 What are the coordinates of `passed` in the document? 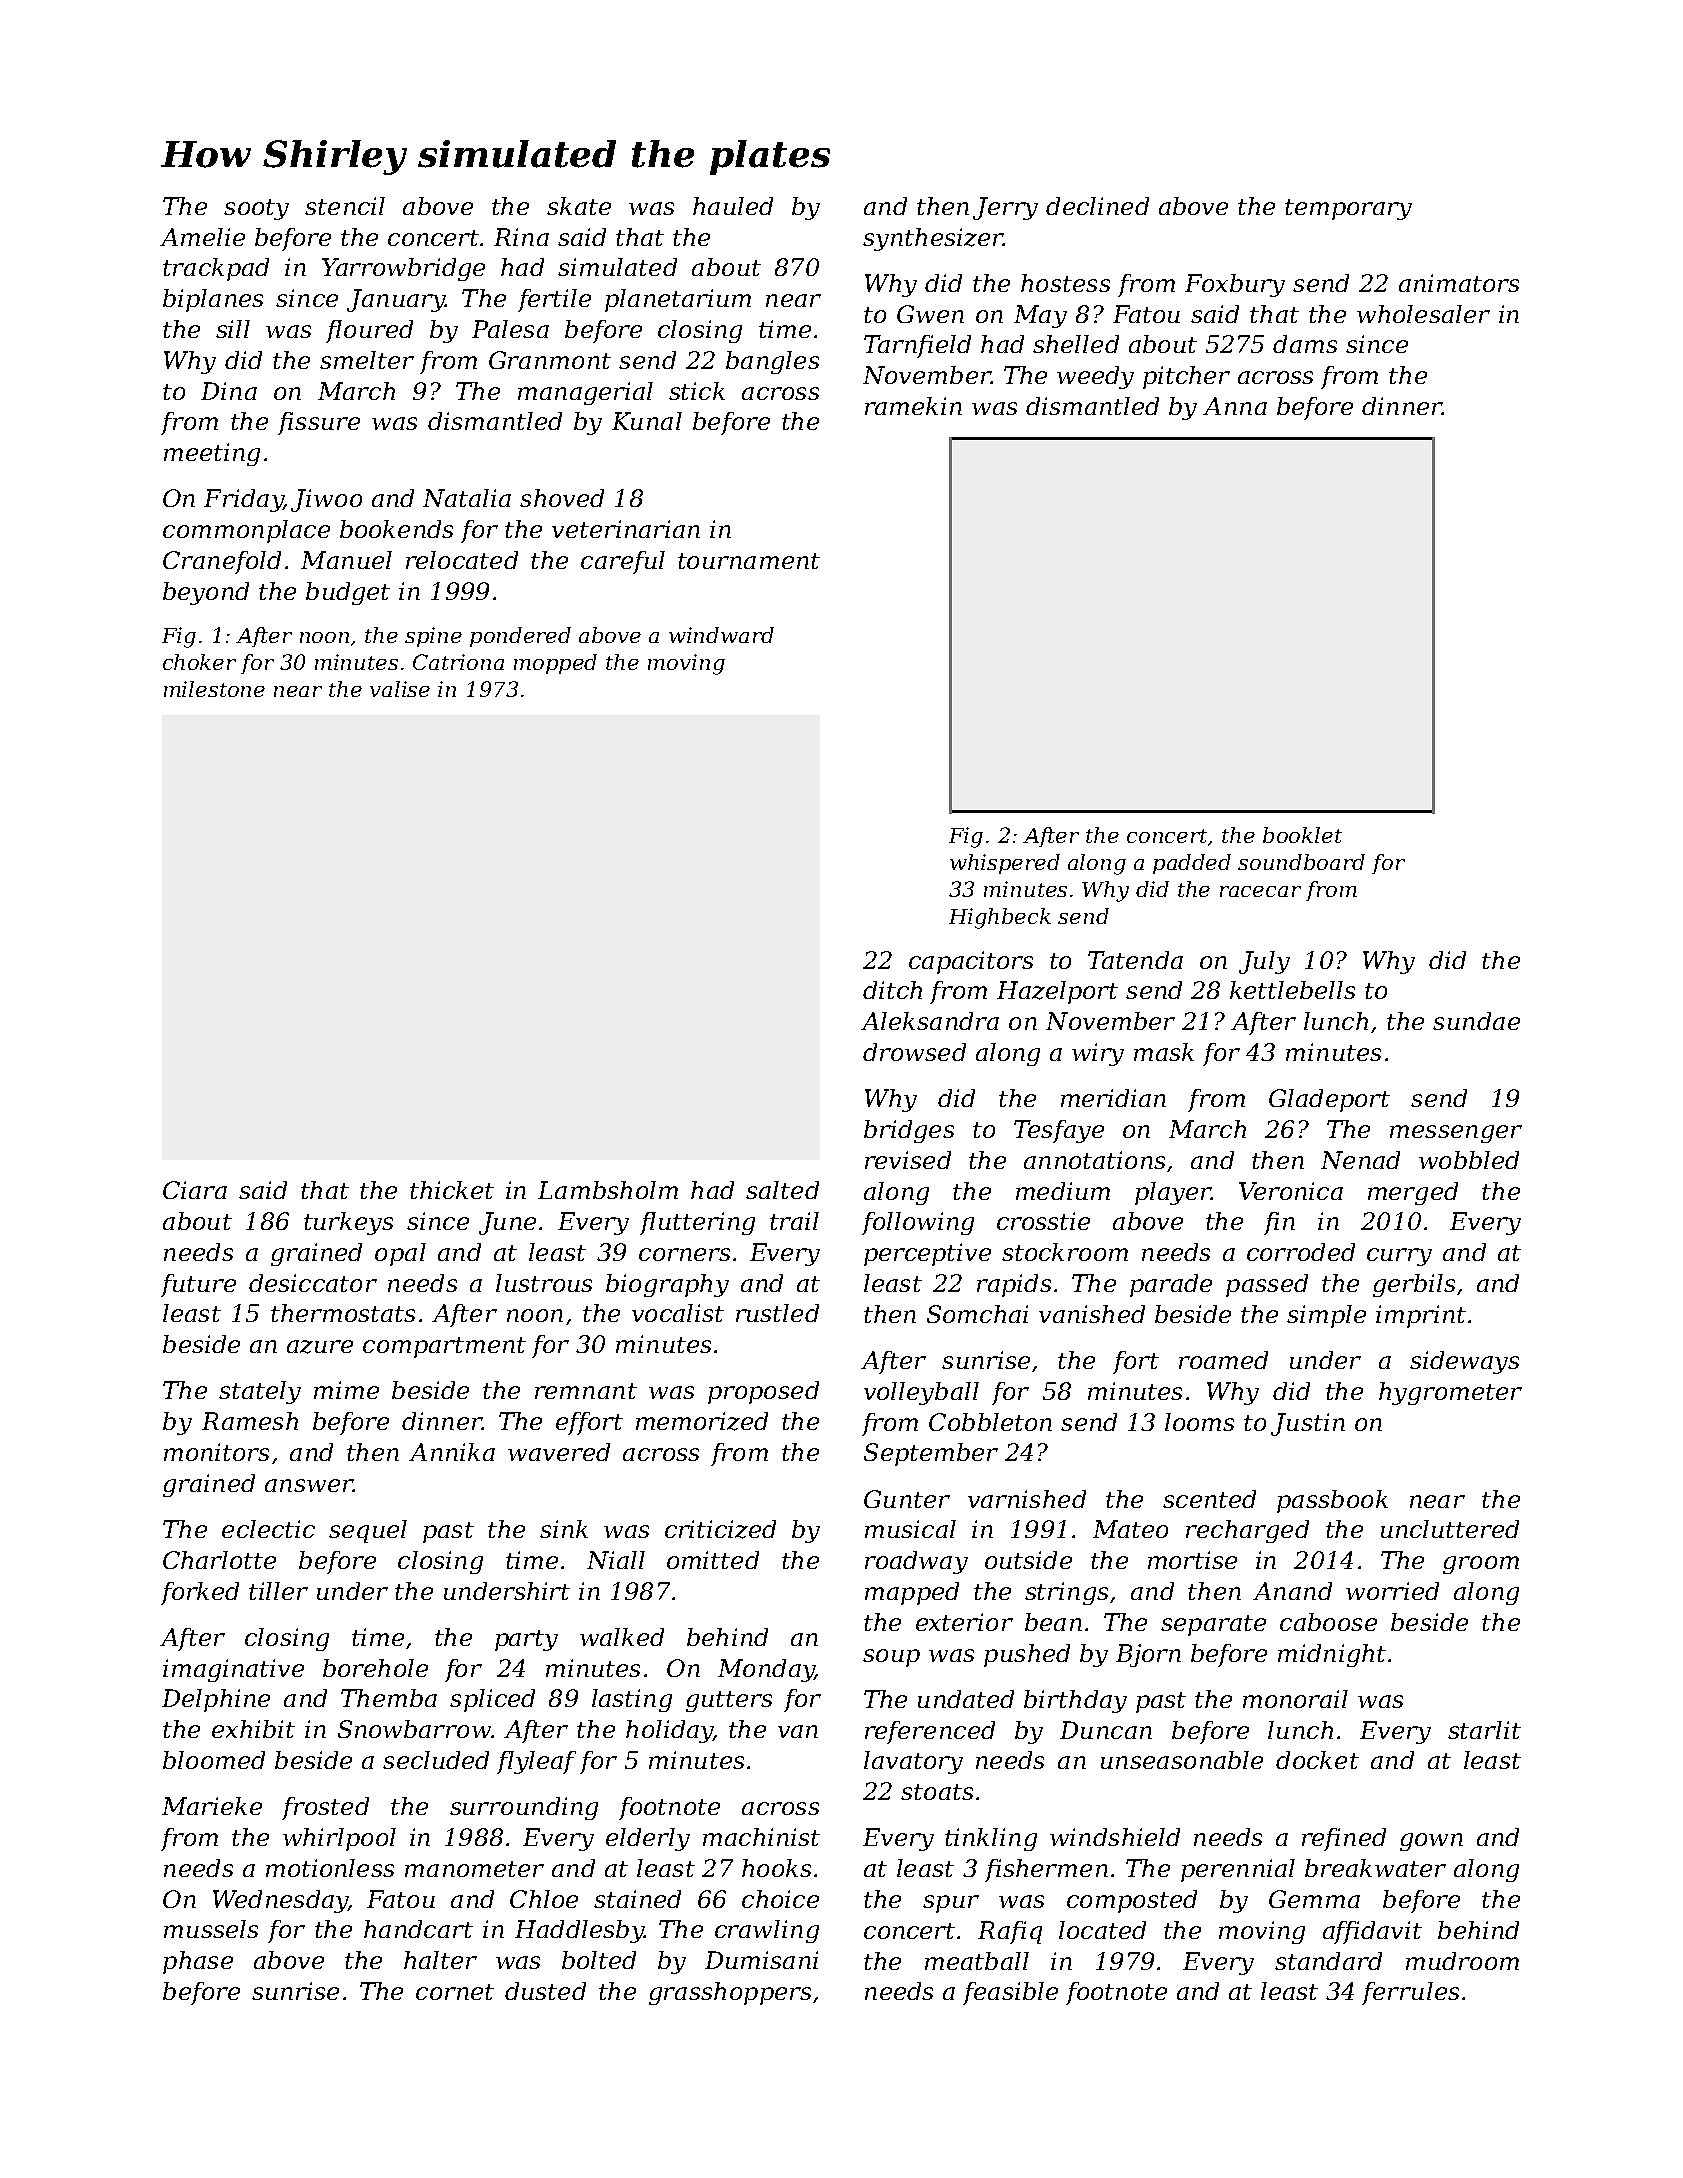 It's located at (1267, 1285).
